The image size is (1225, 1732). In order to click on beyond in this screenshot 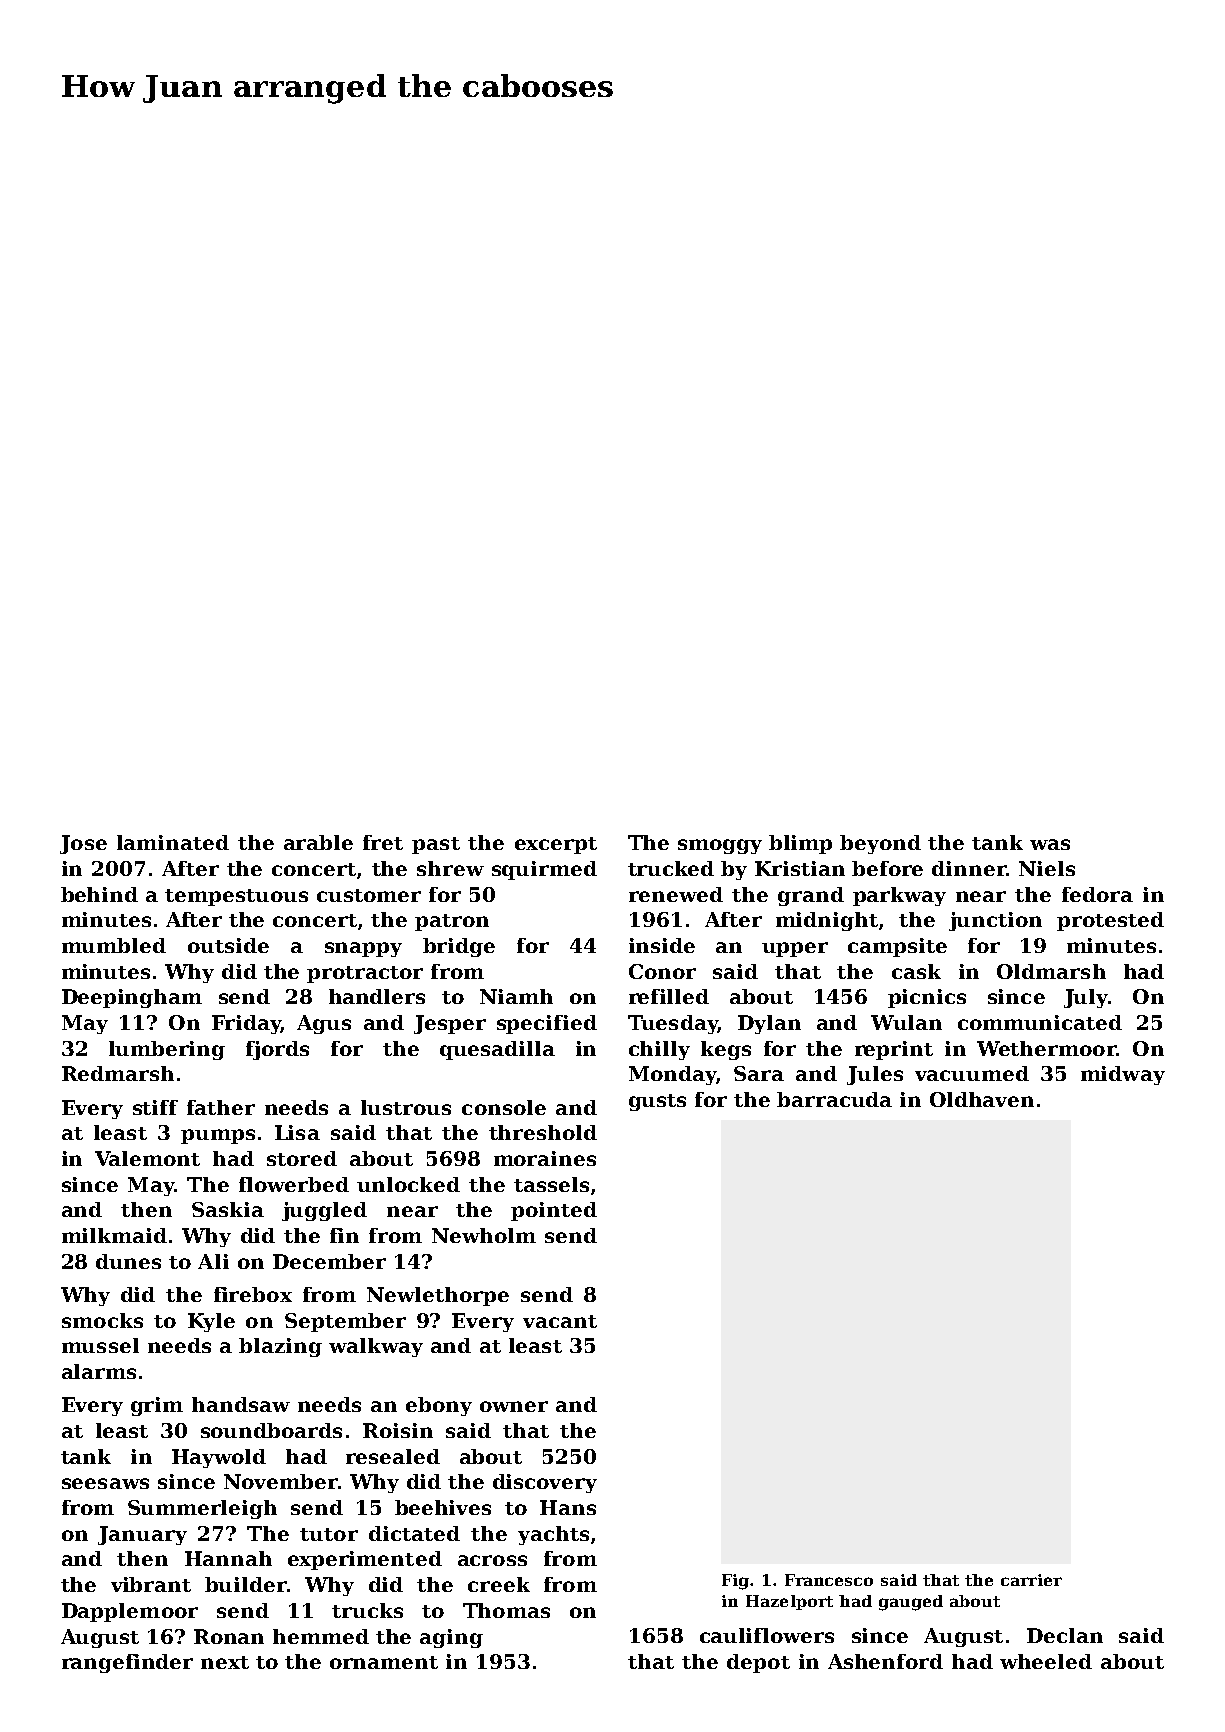, I will do `click(880, 844)`.
